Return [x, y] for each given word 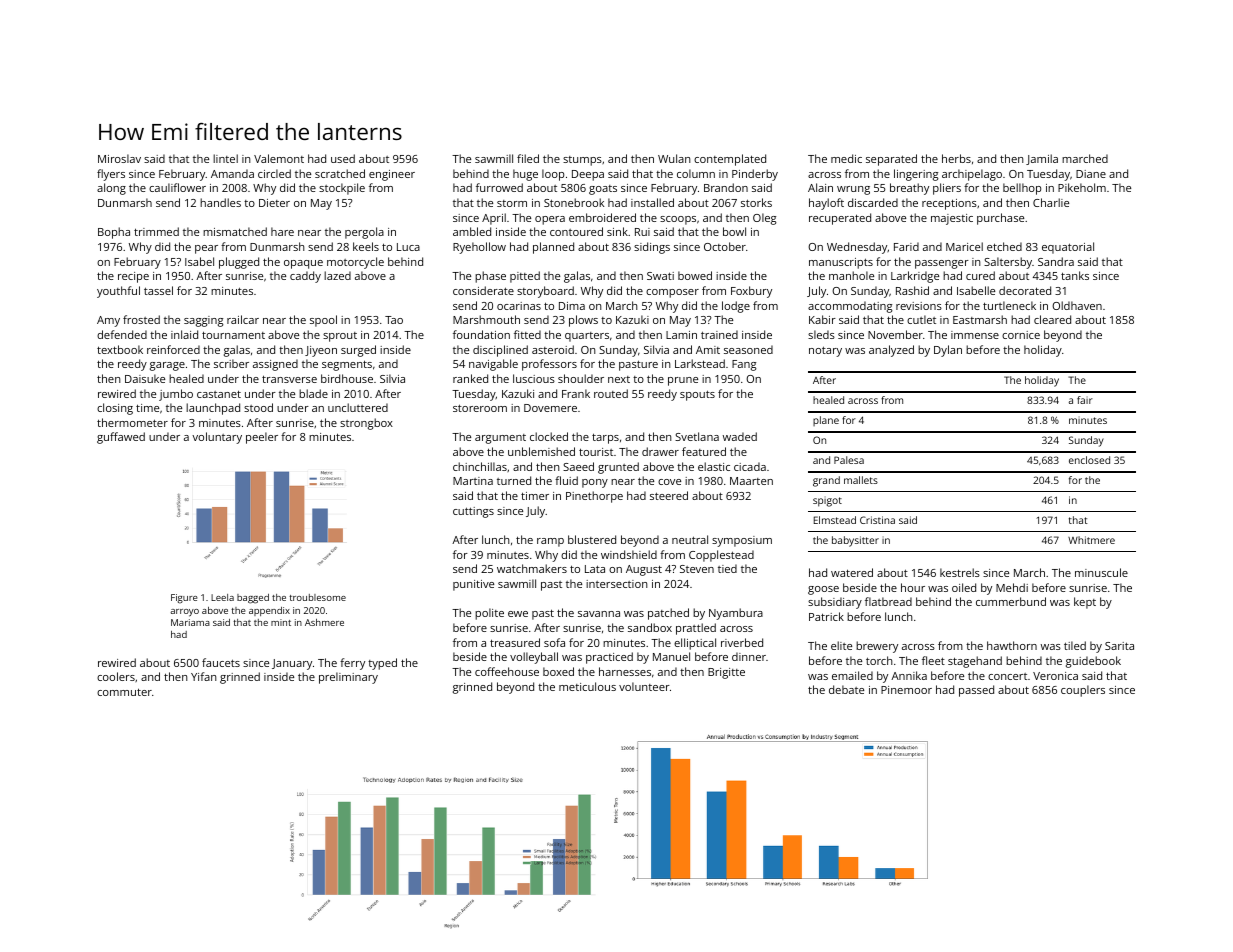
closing [115, 409]
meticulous [587, 686]
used [343, 158]
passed [976, 691]
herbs [956, 158]
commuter [124, 692]
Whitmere [1091, 540]
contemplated [730, 160]
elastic [714, 466]
